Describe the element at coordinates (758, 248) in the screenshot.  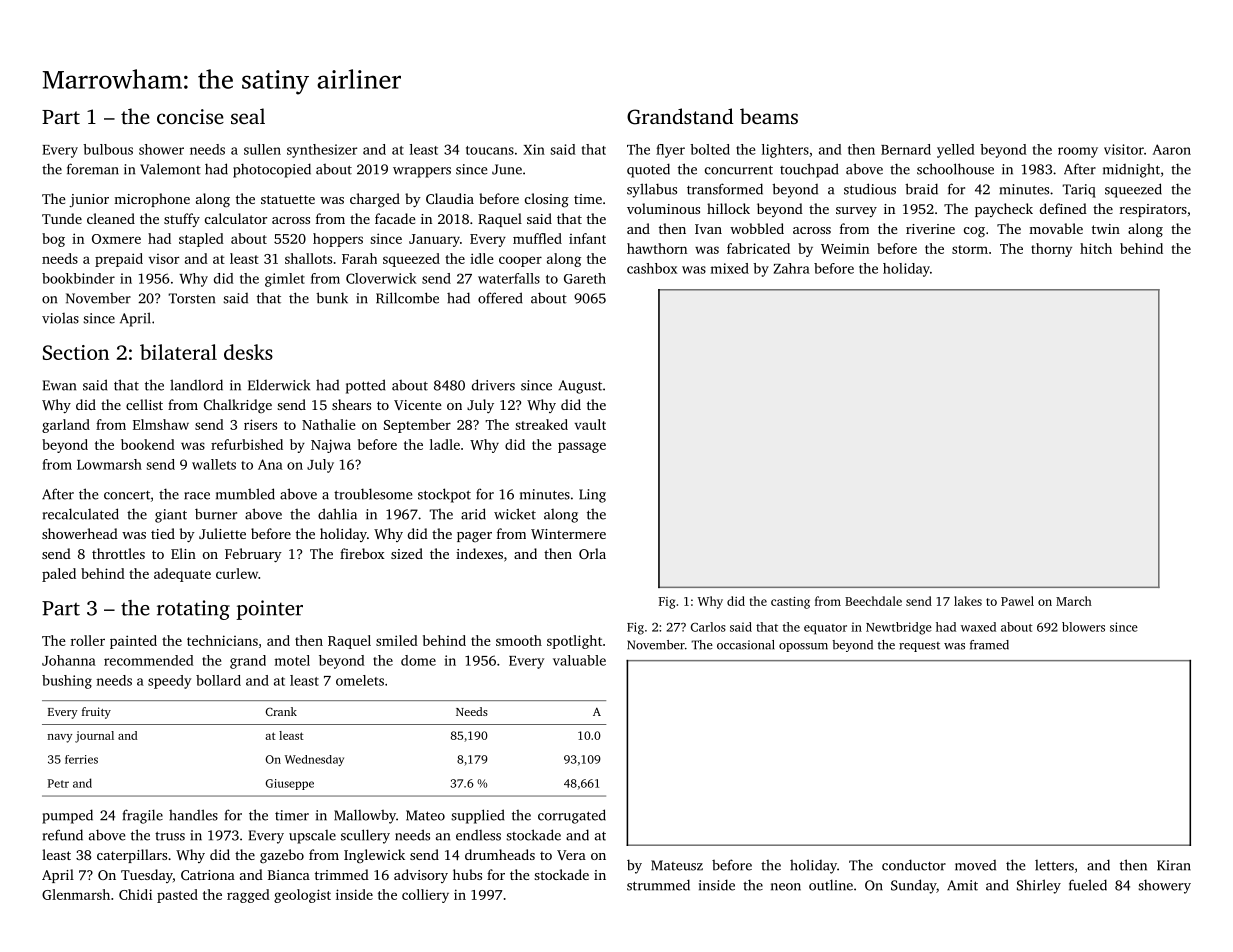
I see `fabricated` at that location.
